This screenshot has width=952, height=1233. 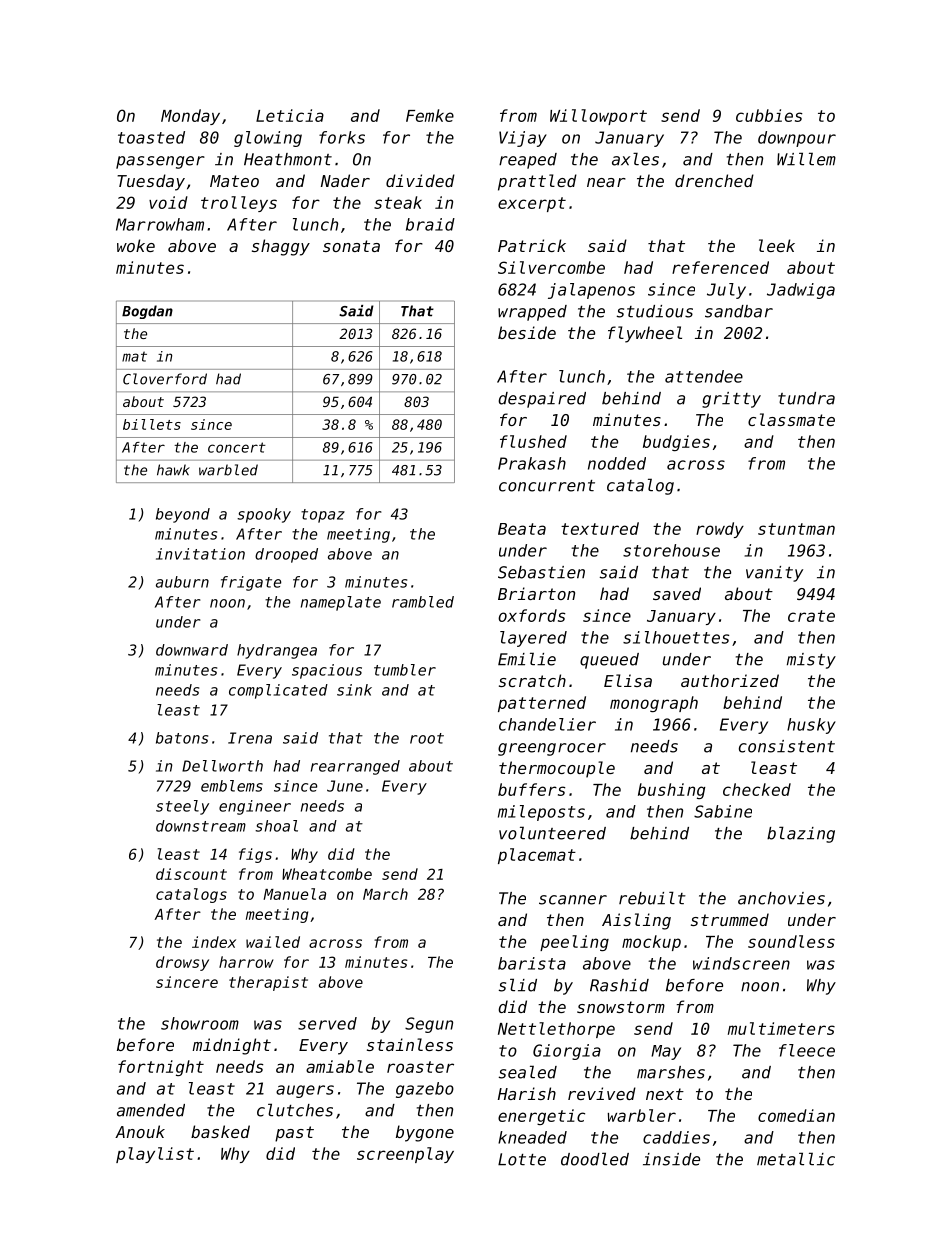 I want to click on nameplate, so click(x=341, y=603).
